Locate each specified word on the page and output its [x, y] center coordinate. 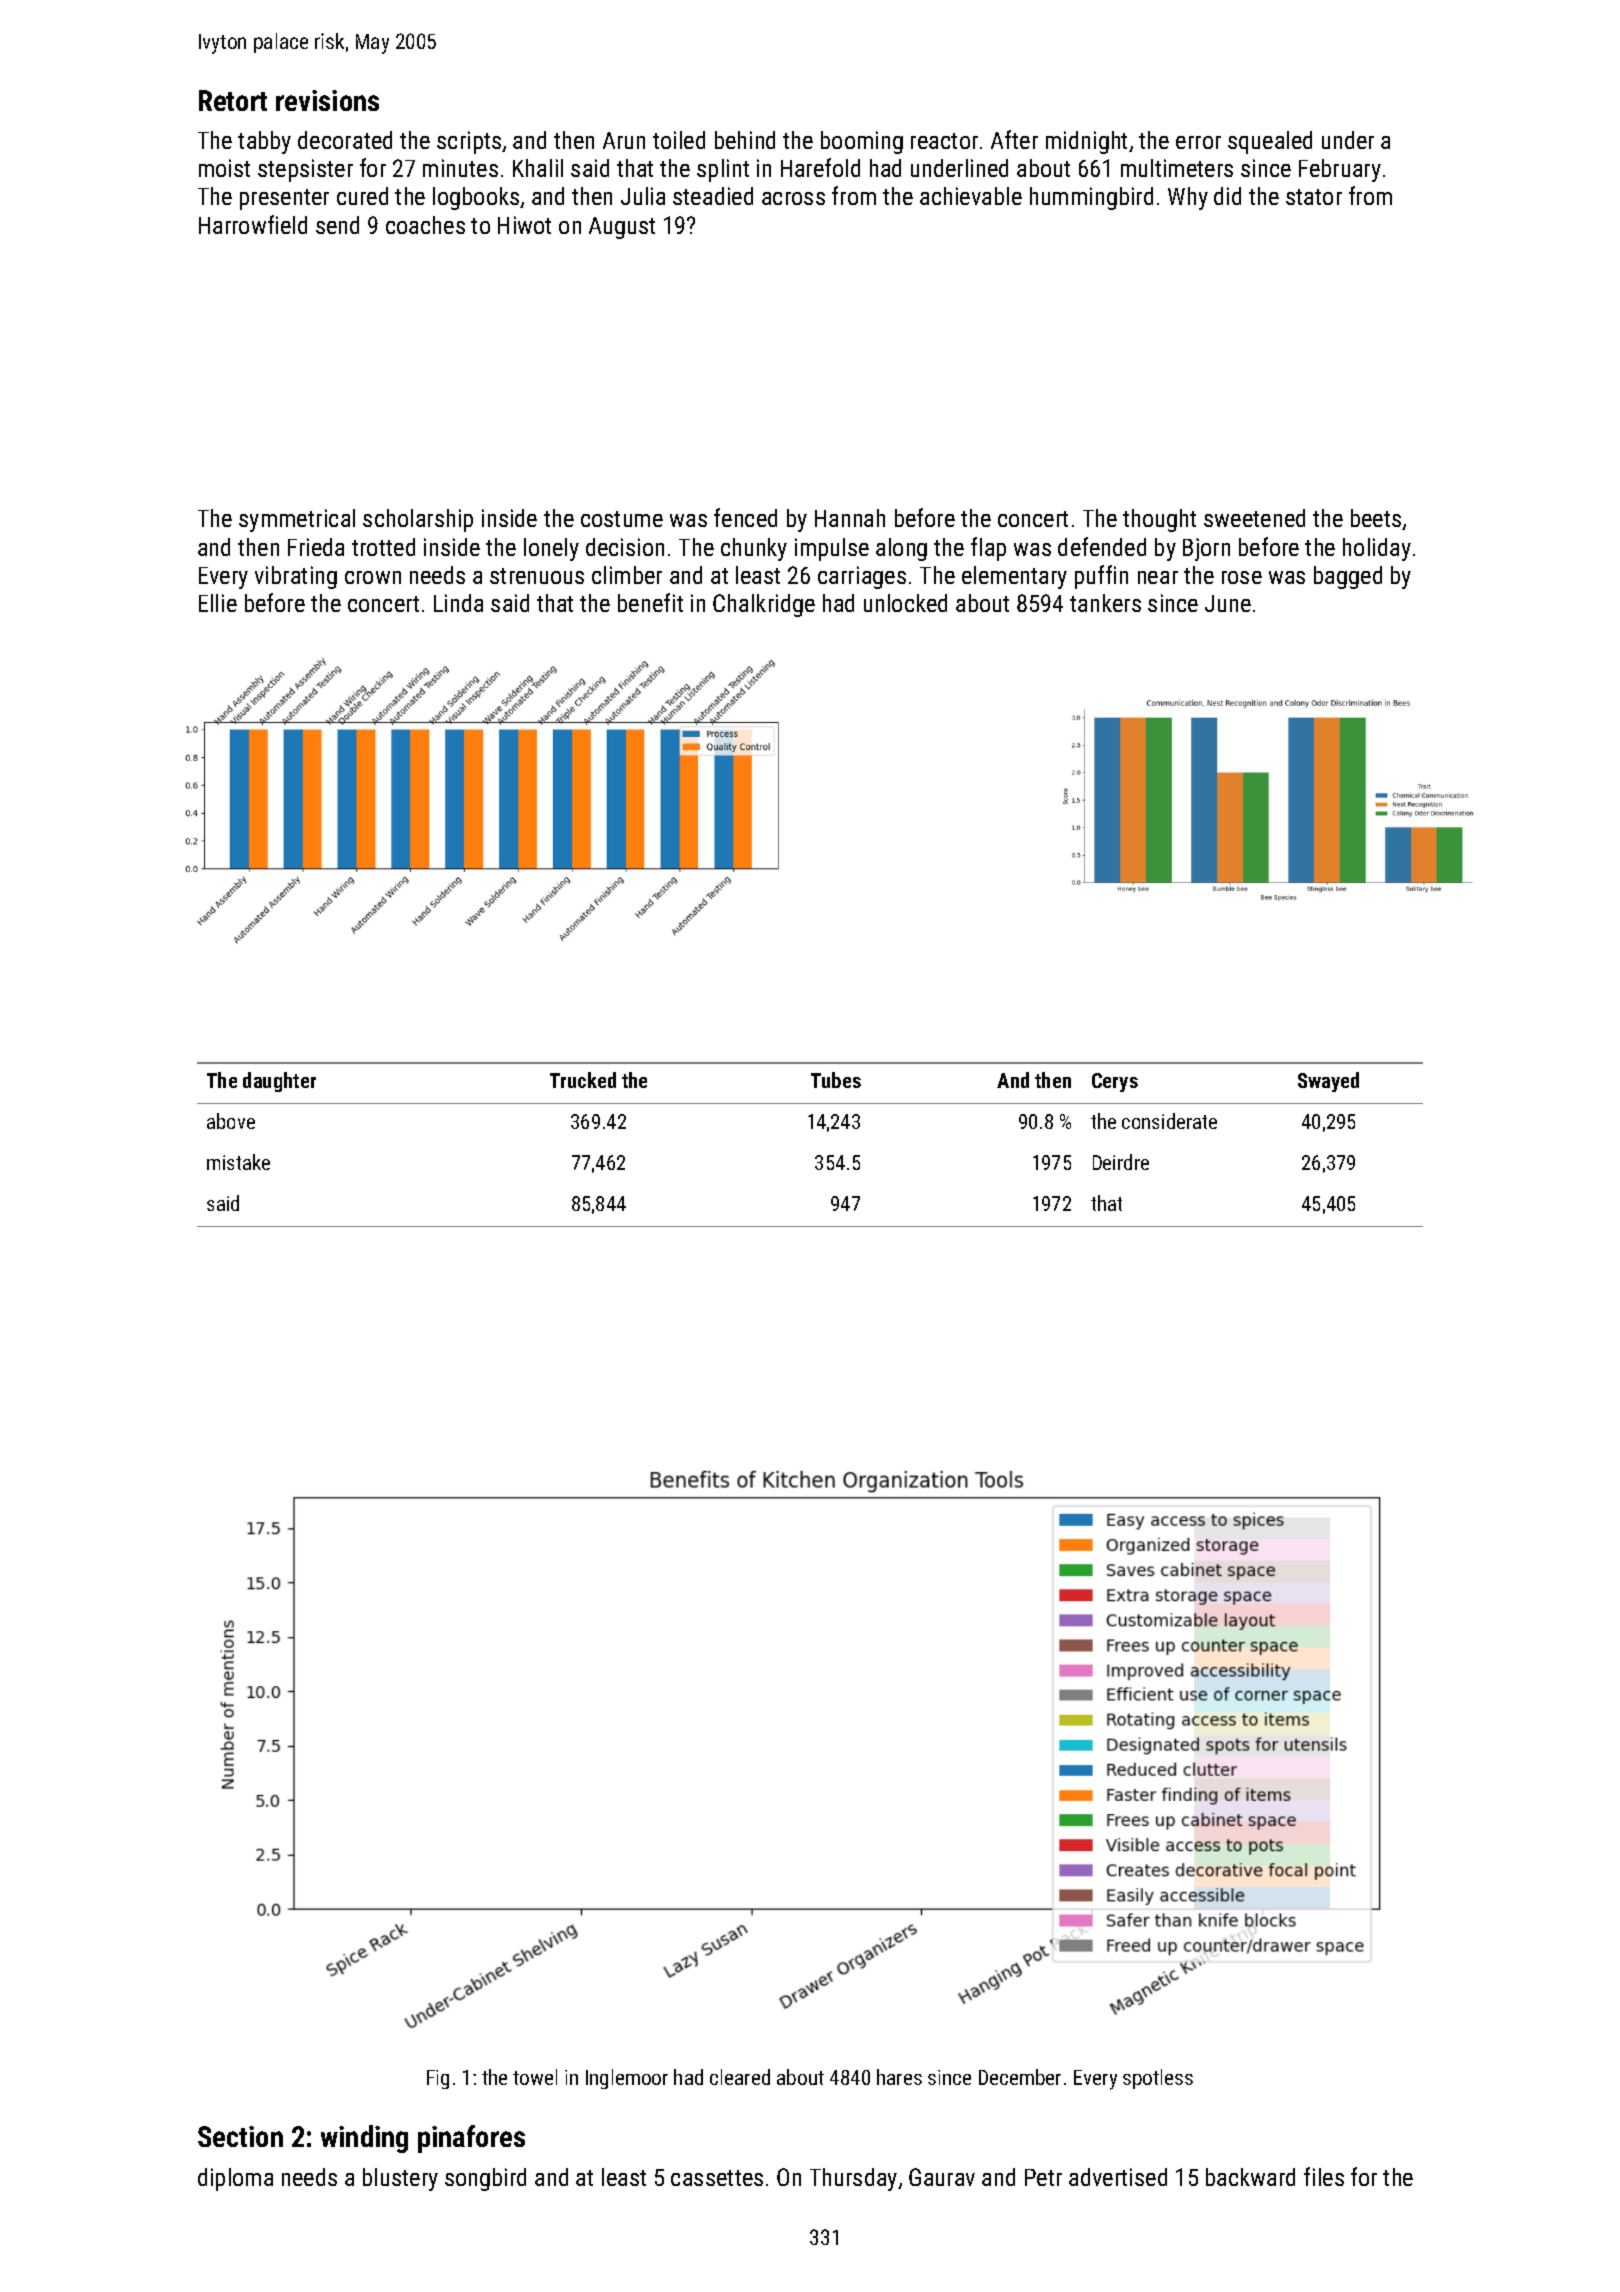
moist [224, 168]
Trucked [583, 1080]
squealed [1270, 142]
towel [535, 2077]
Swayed [1328, 1082]
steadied [713, 196]
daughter [279, 1082]
